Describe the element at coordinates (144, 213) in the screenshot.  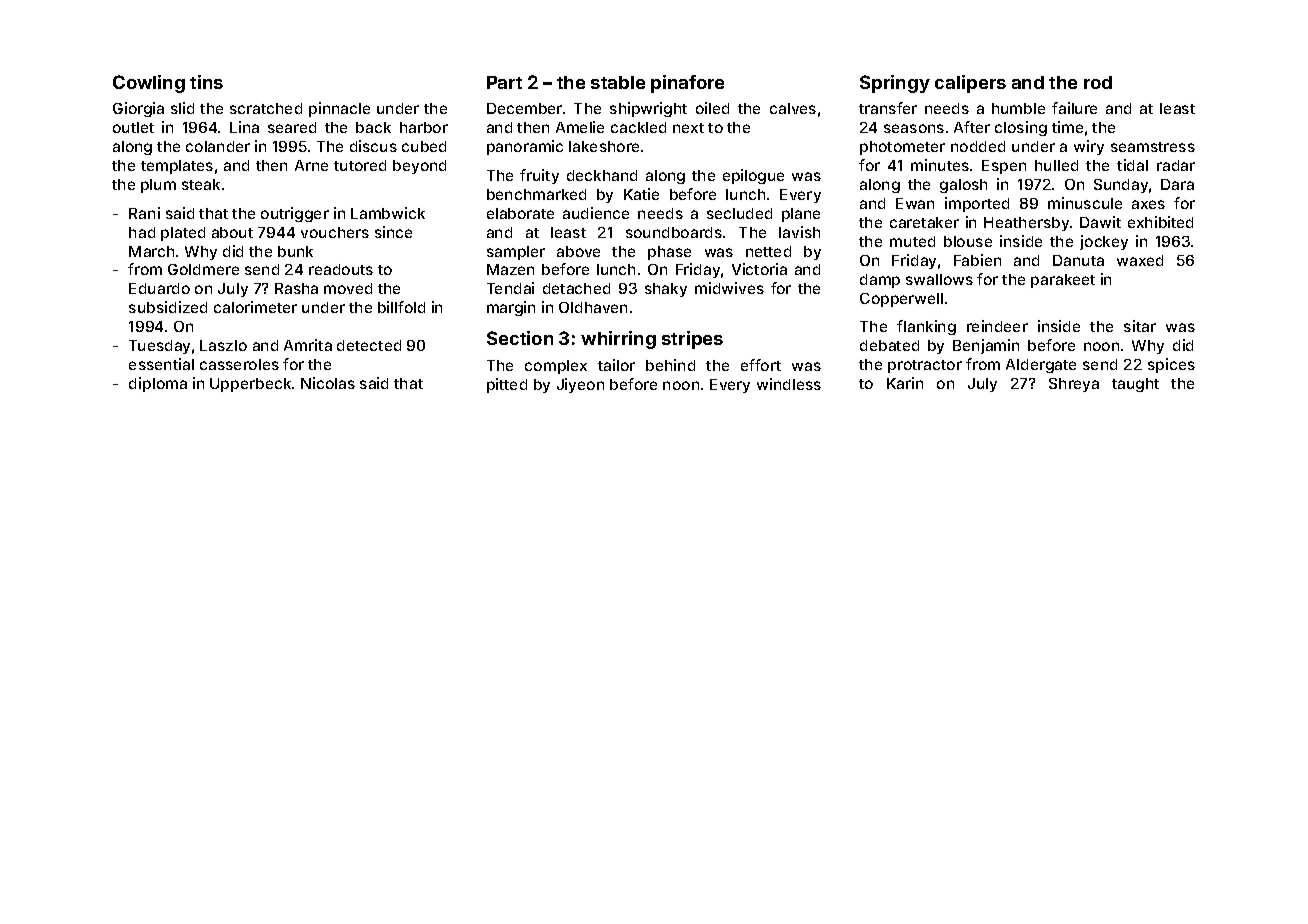
I see `Rani` at that location.
